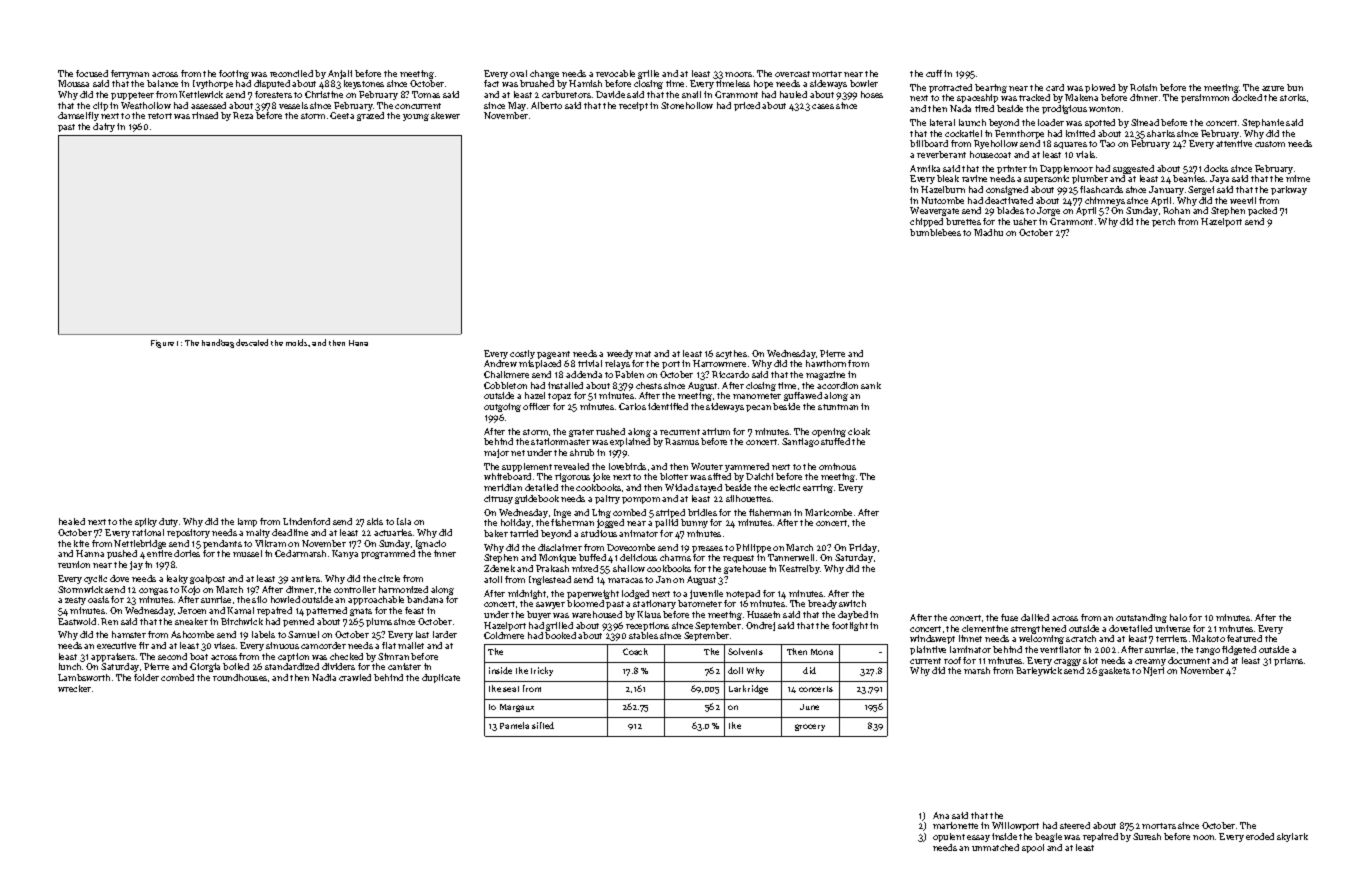 This page has width=1372, height=887. I want to click on reconciled, so click(291, 73).
